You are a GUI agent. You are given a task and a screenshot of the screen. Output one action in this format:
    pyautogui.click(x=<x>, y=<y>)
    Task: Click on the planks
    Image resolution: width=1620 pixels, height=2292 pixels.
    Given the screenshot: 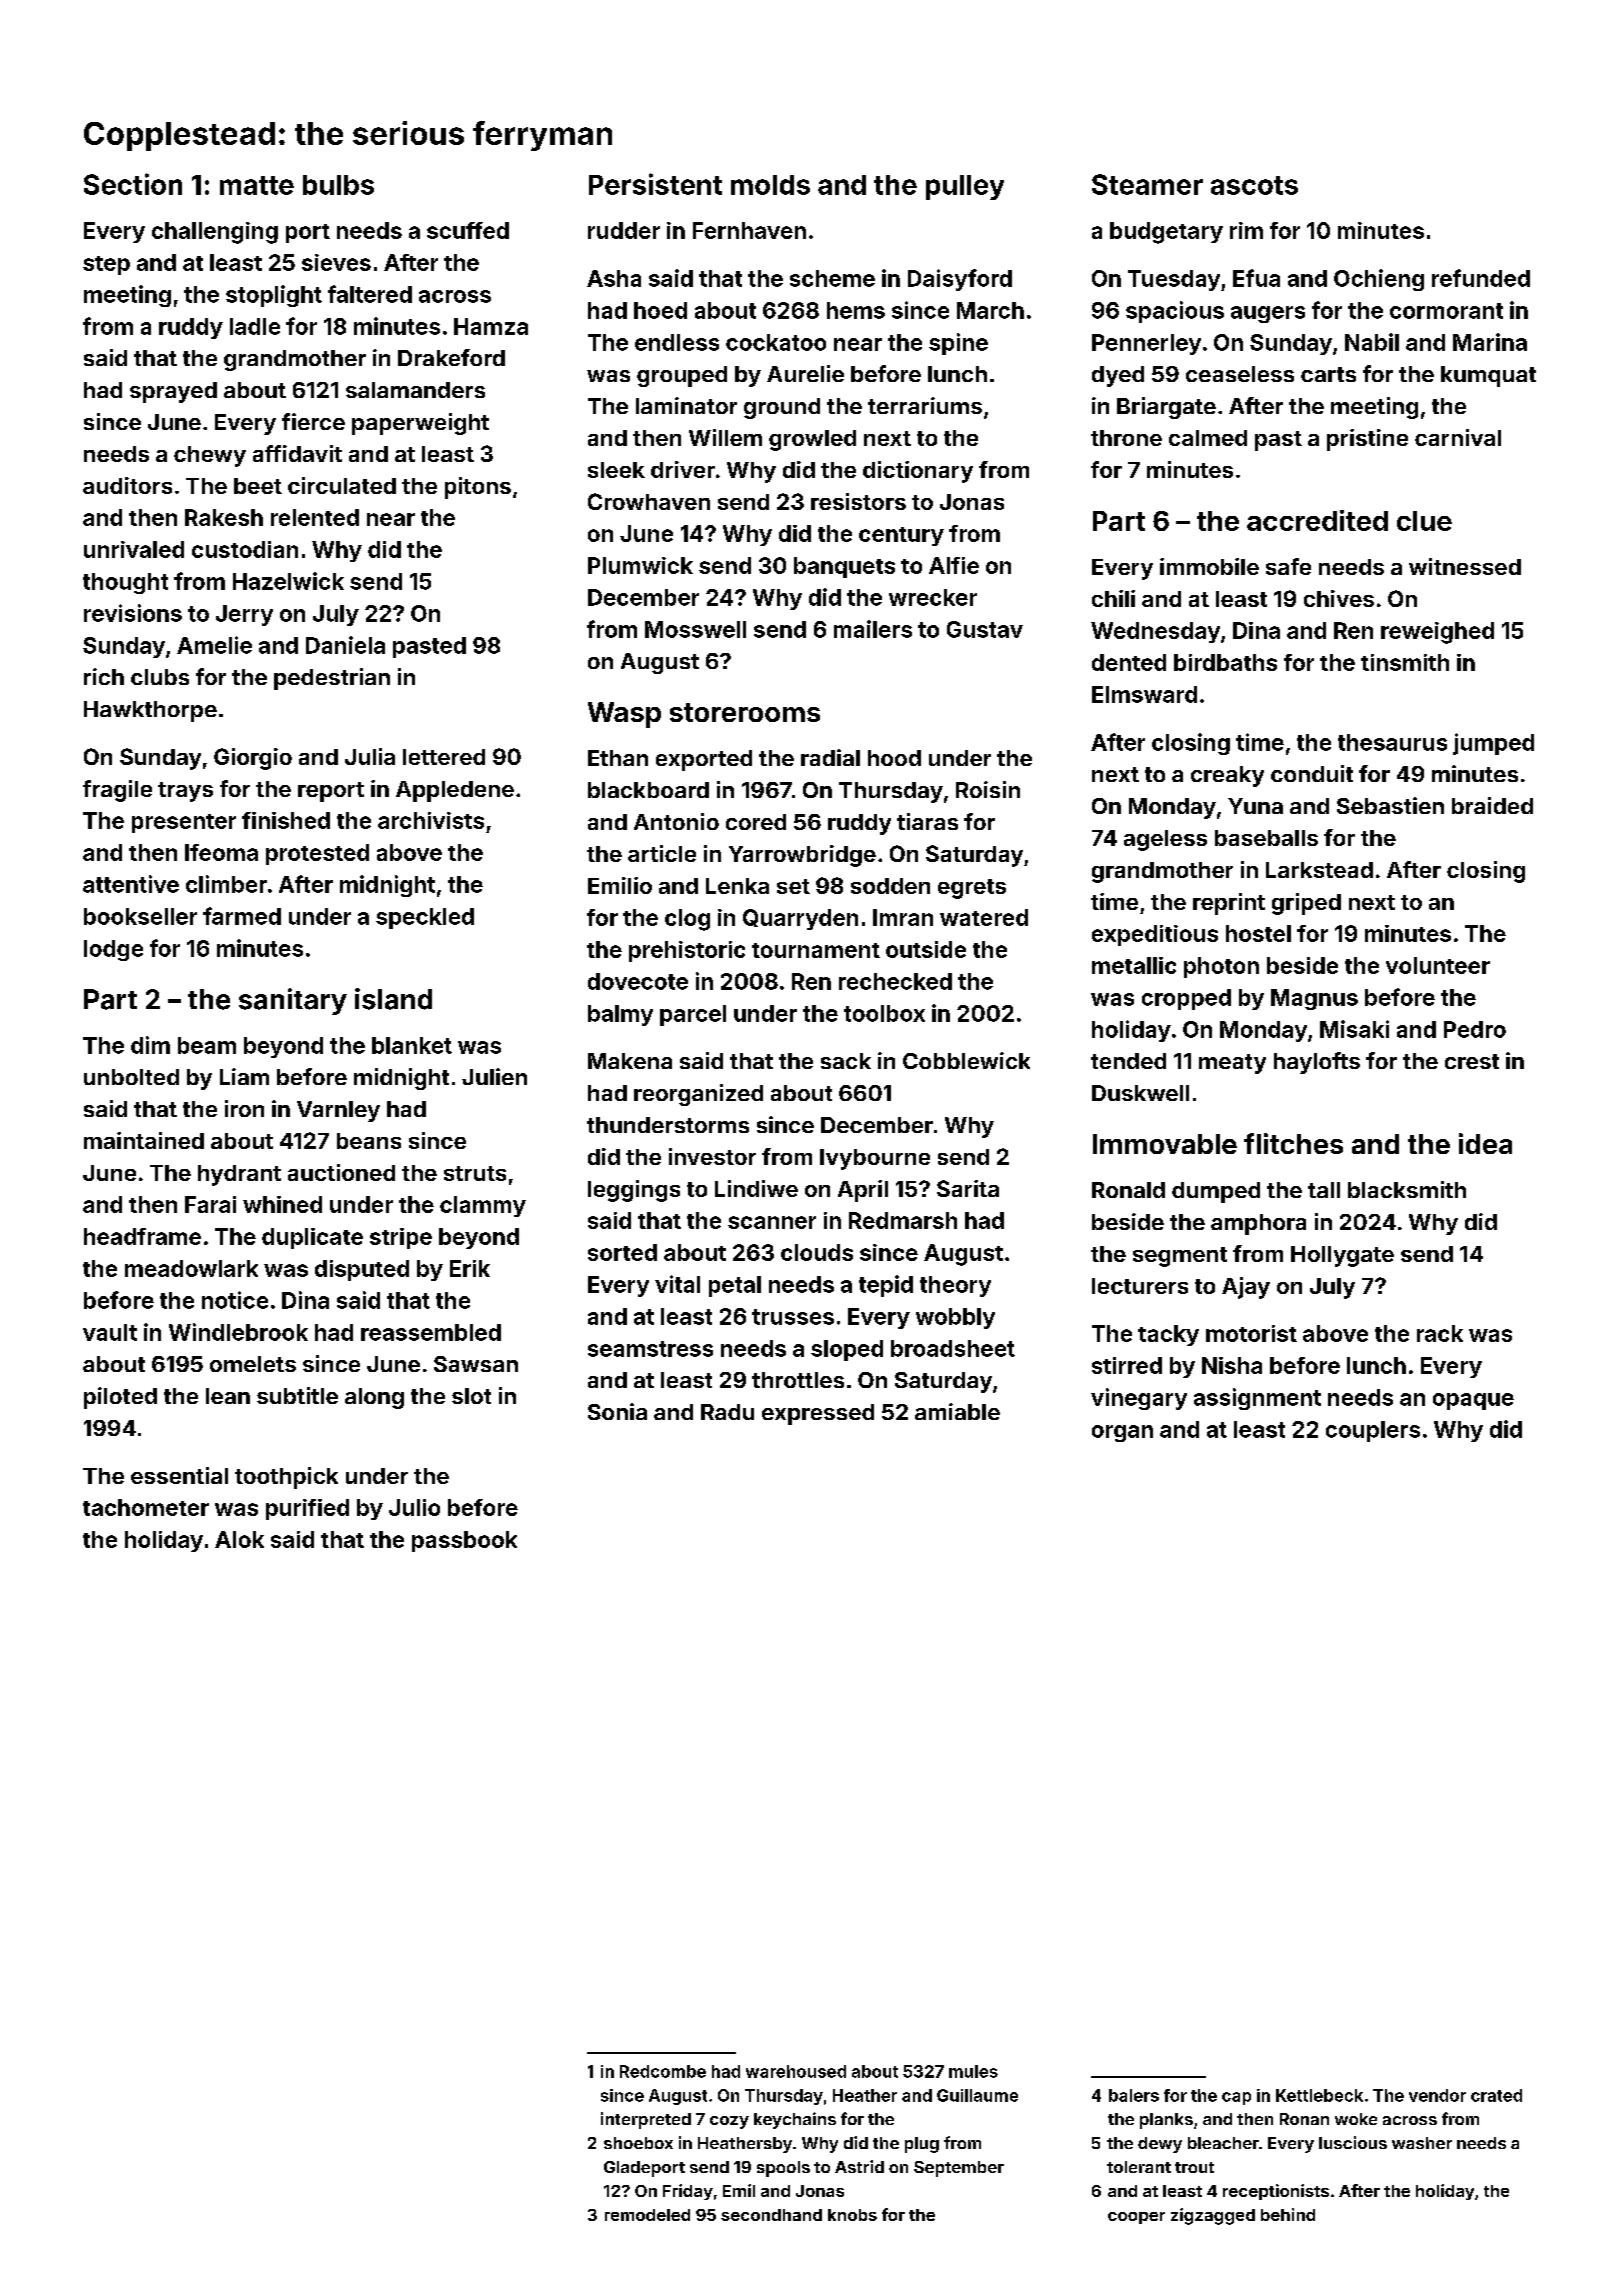 What is the action you would take?
    pyautogui.click(x=1166, y=2121)
